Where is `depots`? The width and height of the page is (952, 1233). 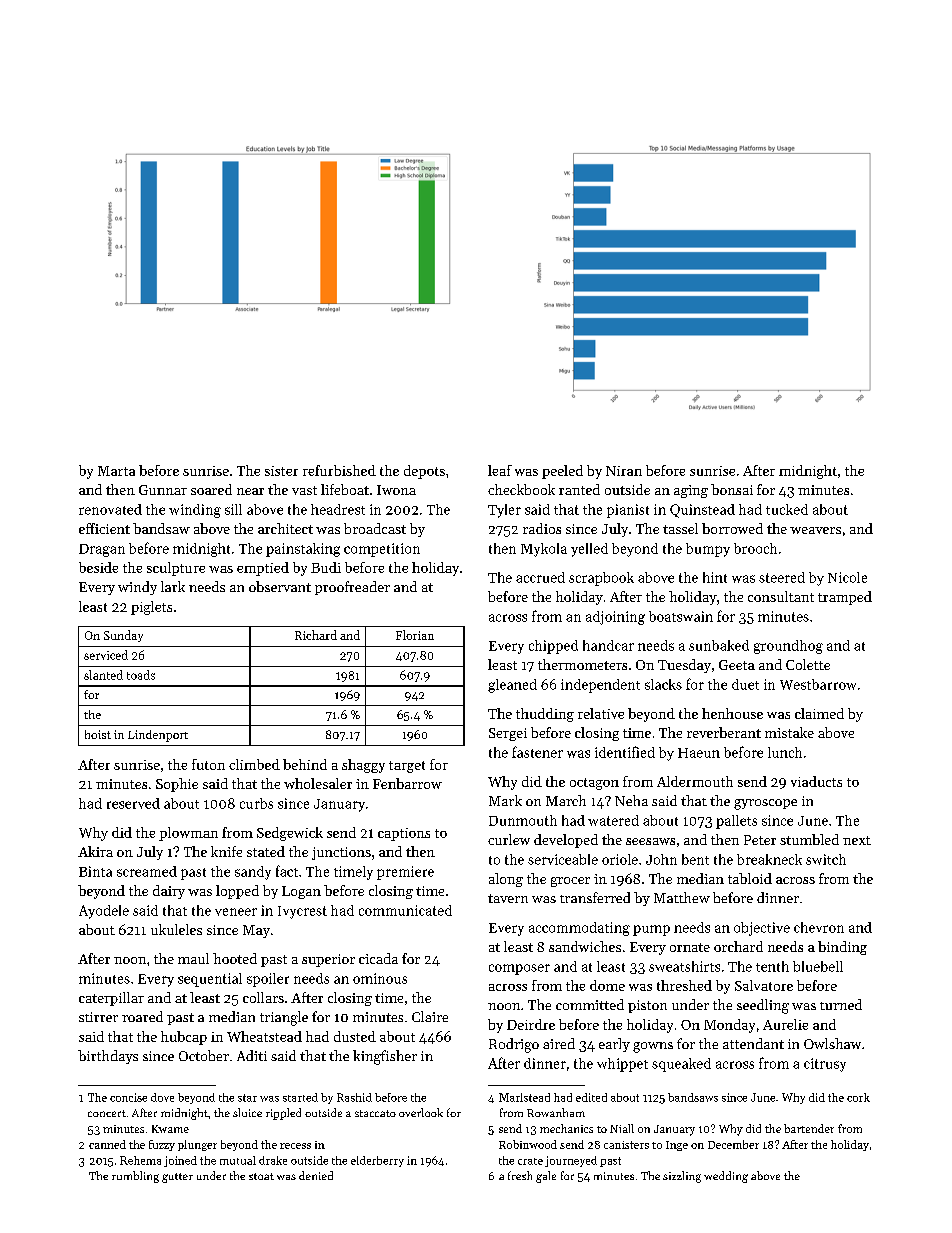
depots is located at coordinates (424, 472).
